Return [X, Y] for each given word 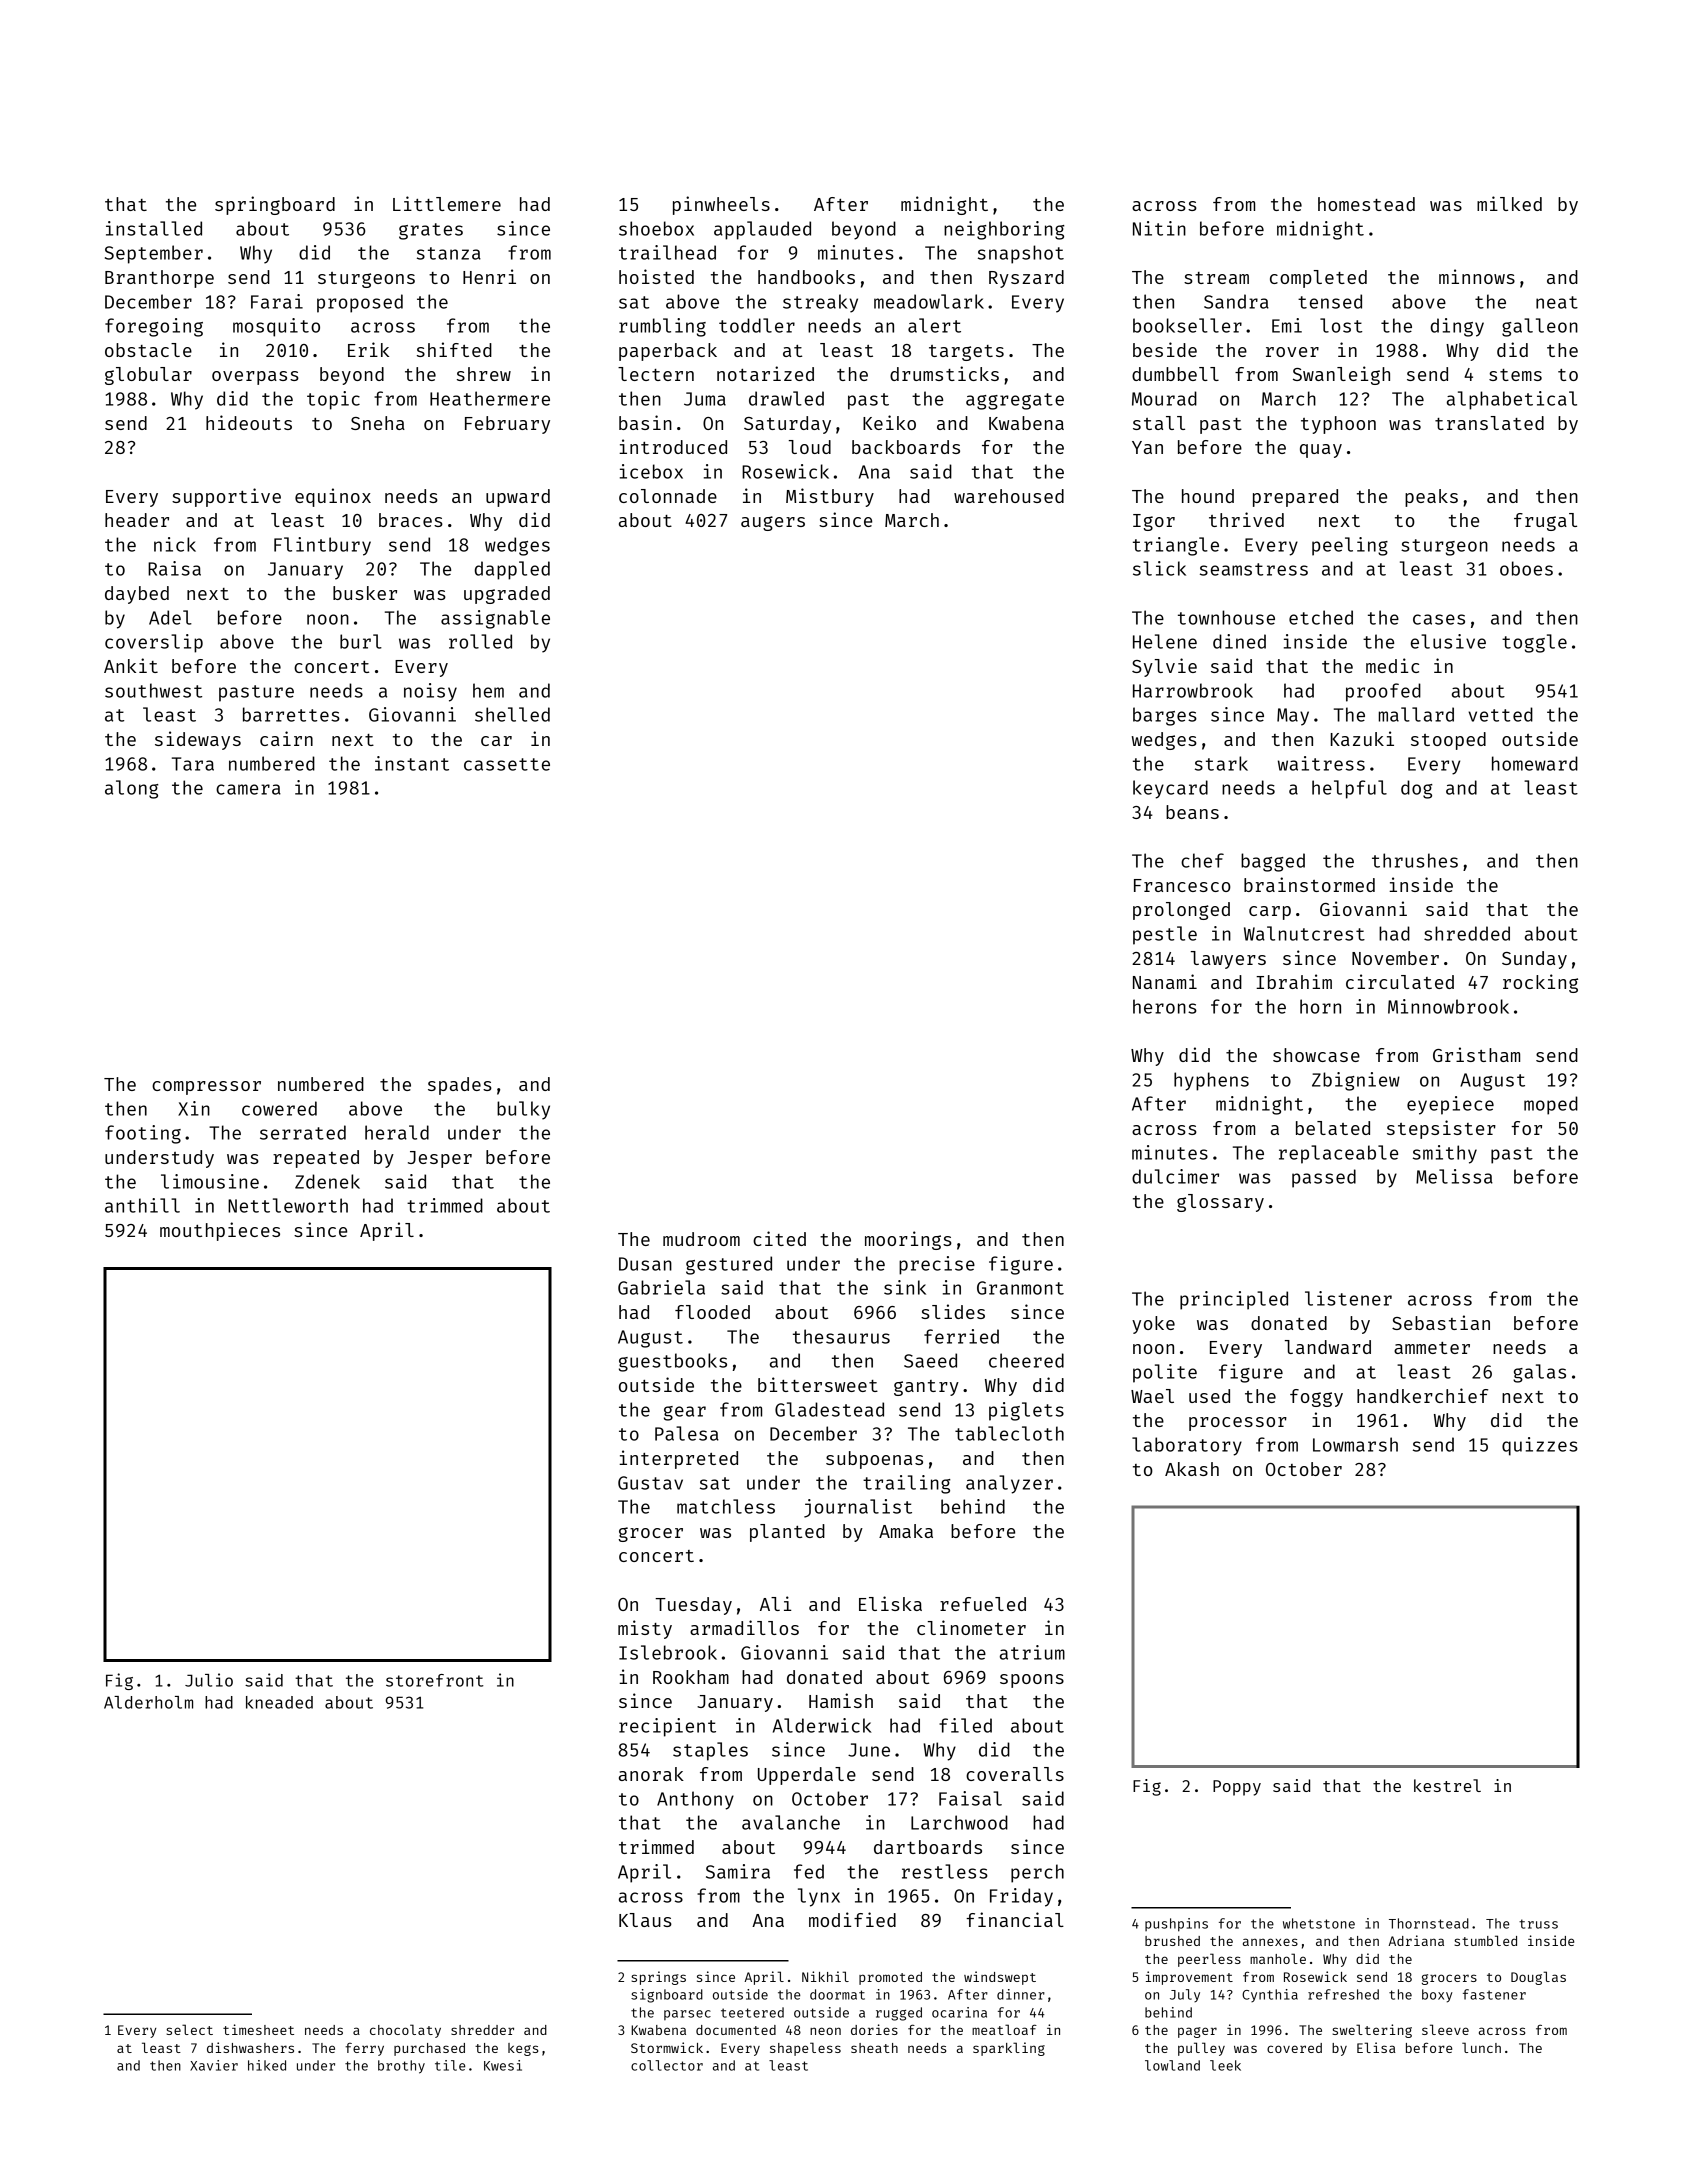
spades [460, 1086]
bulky [523, 1110]
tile [450, 2065]
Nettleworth [288, 1205]
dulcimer [1175, 1176]
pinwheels [721, 205]
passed [1324, 1178]
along [132, 789]
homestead [1366, 204]
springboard [275, 205]
